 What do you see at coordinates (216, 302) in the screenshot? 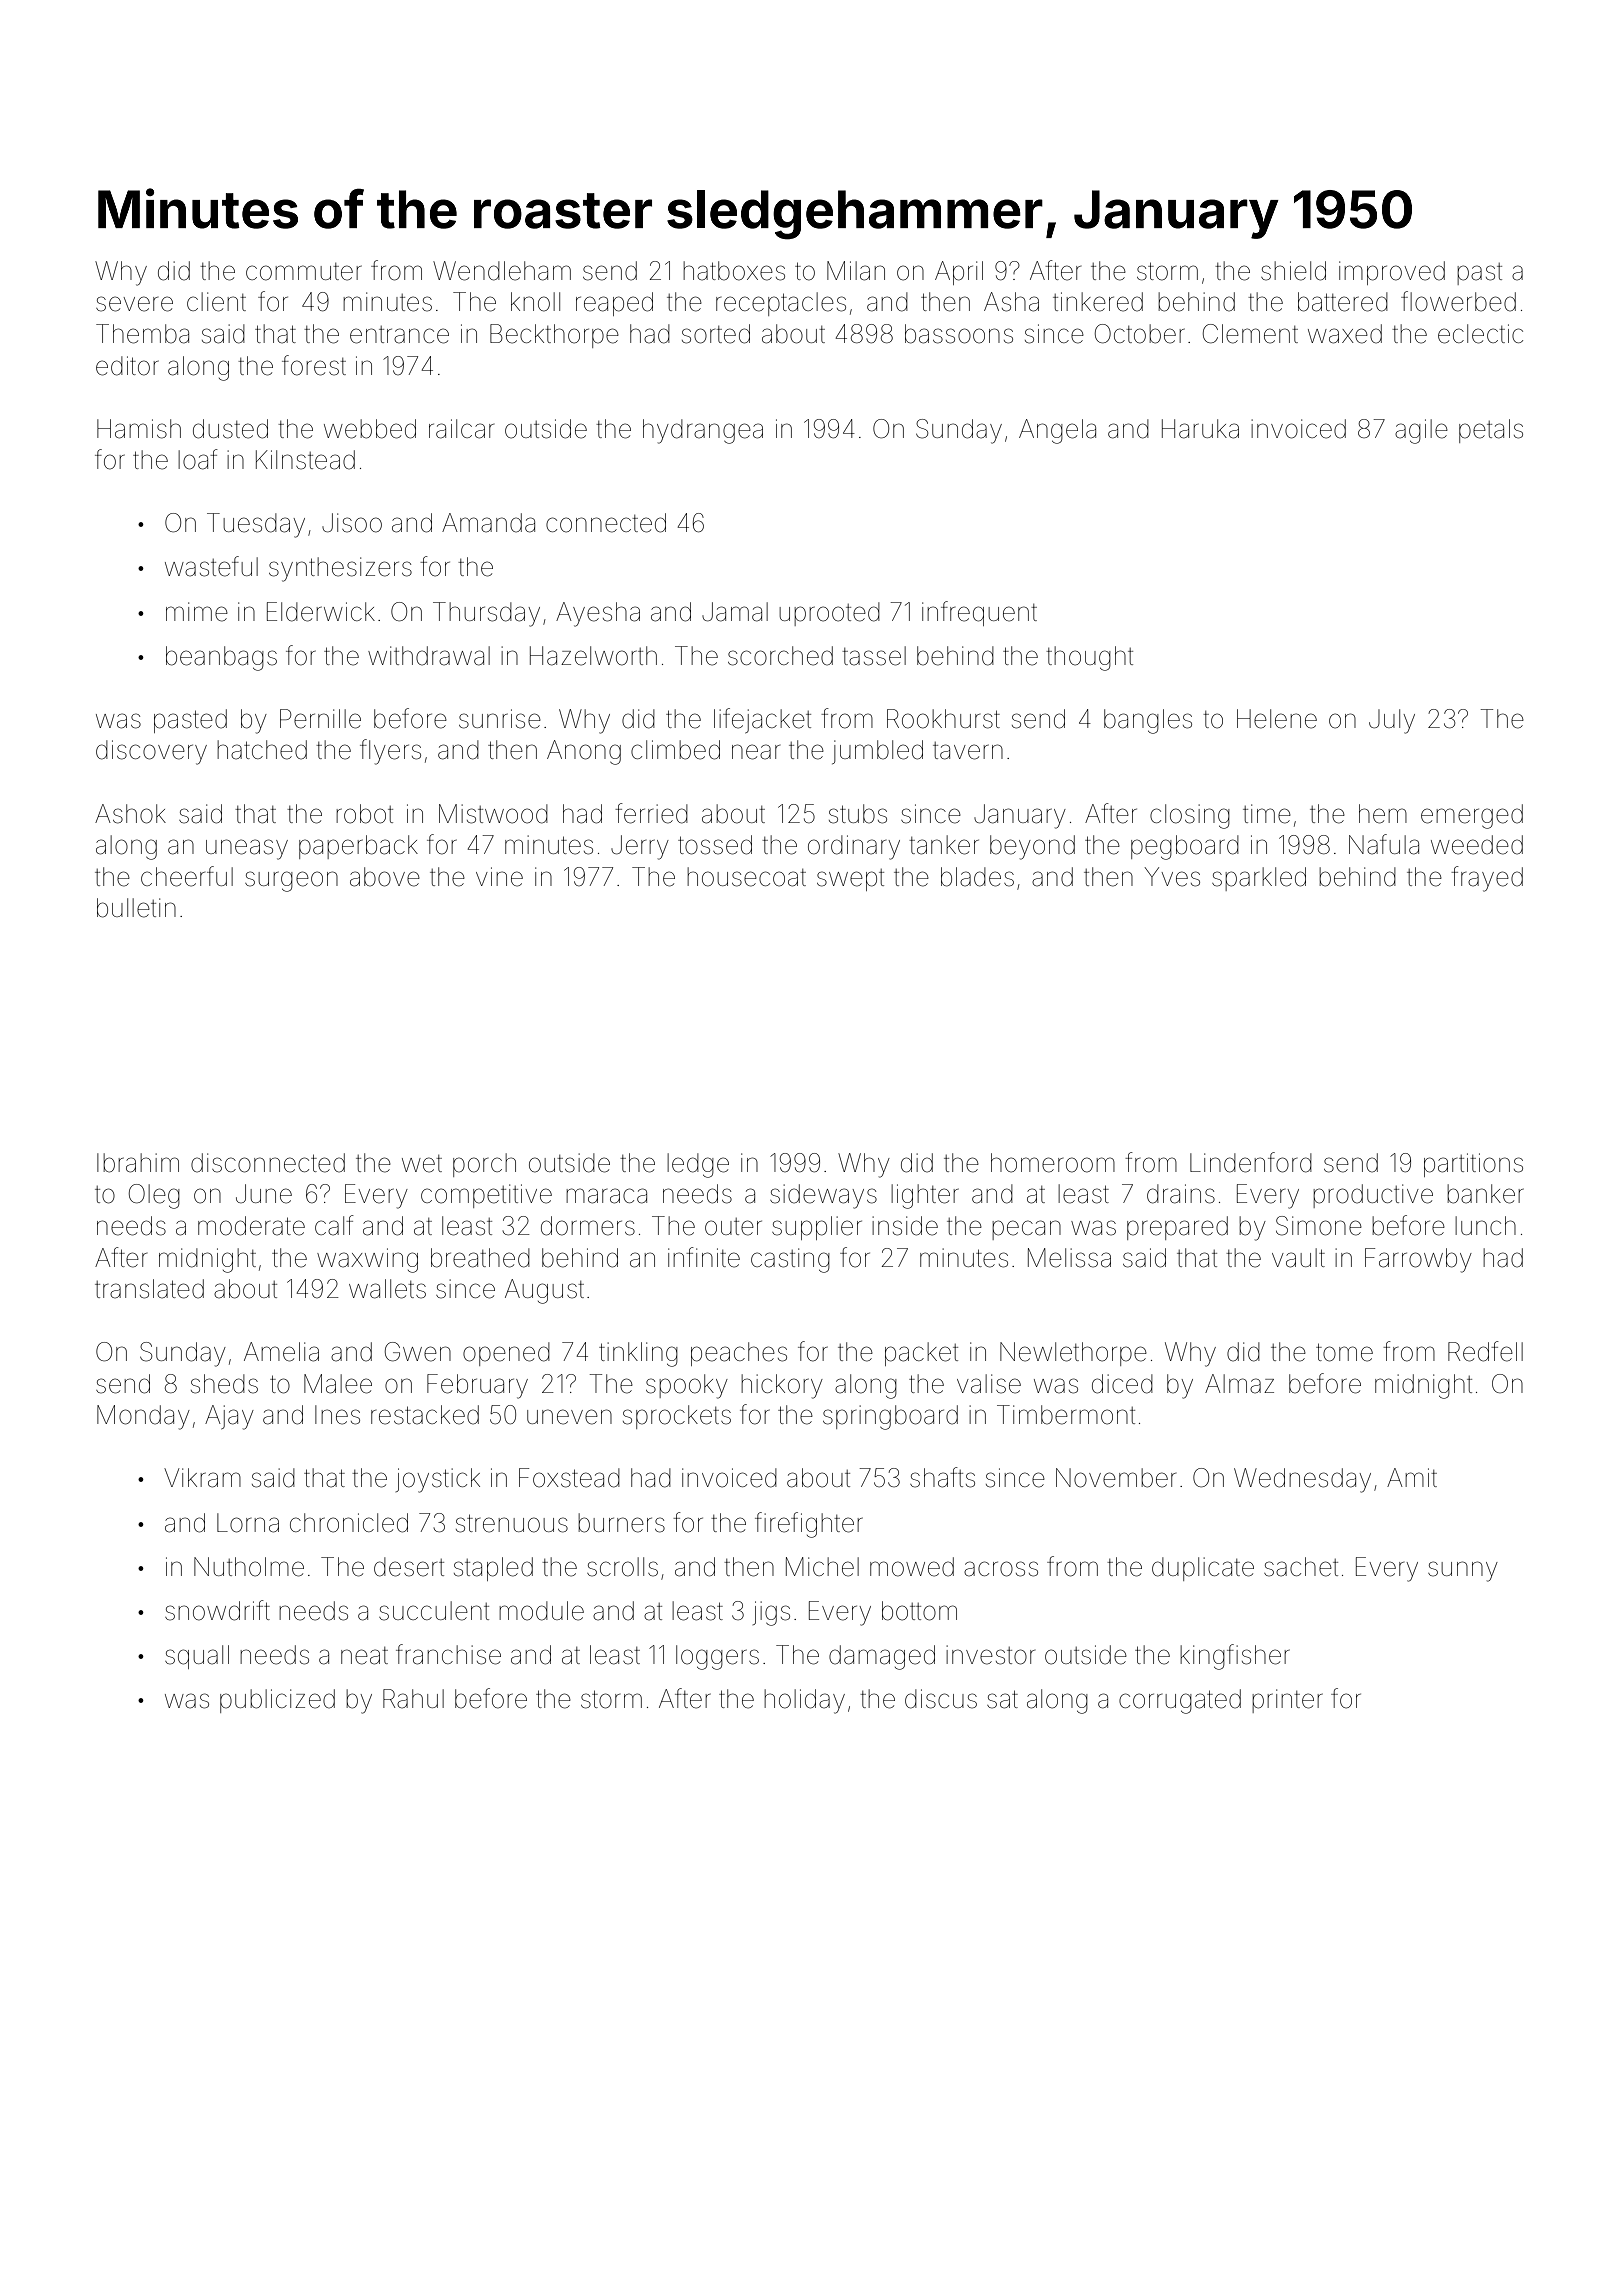
I see `client` at bounding box center [216, 302].
